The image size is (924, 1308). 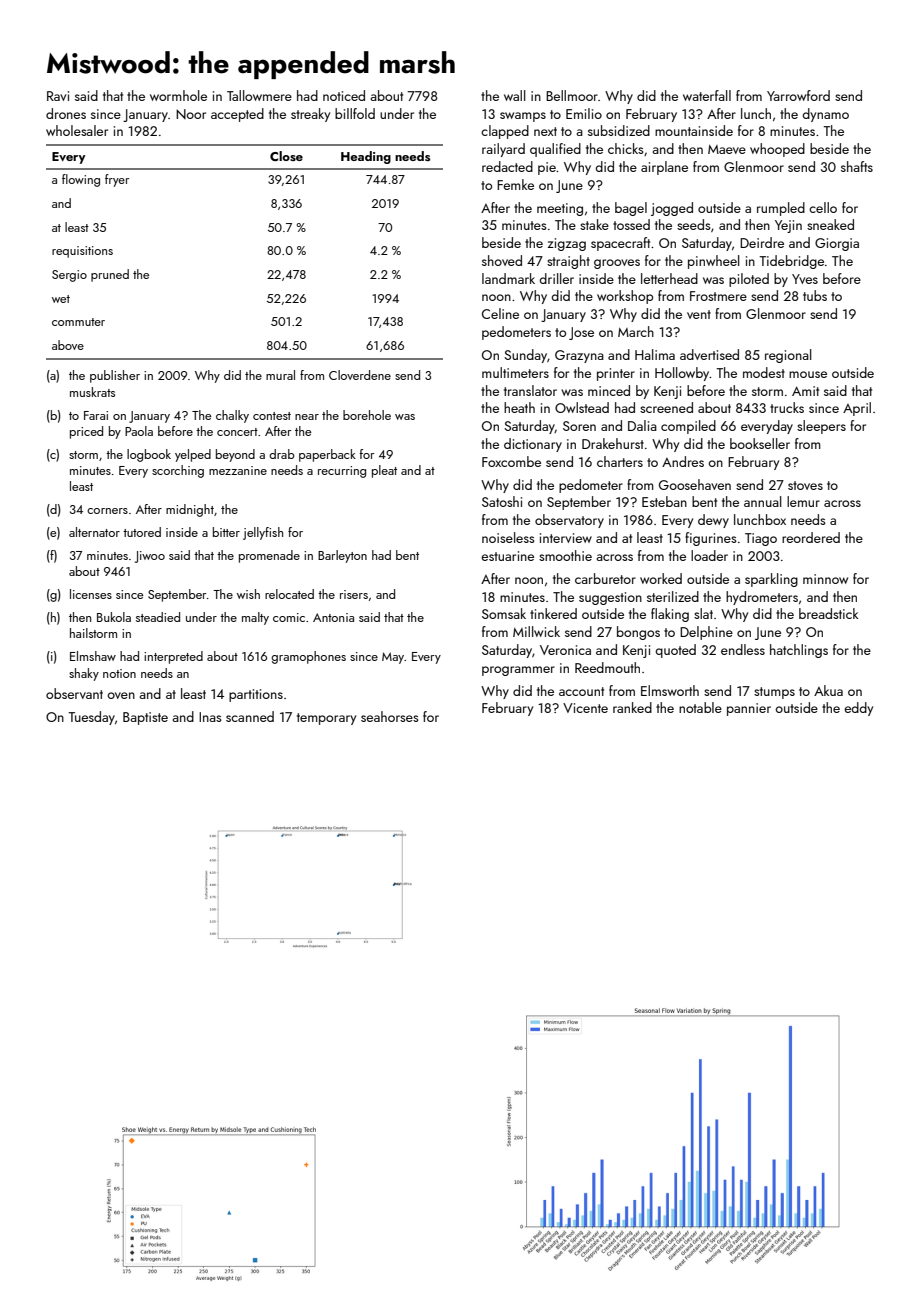 What do you see at coordinates (280, 375) in the image?
I see `mural` at bounding box center [280, 375].
